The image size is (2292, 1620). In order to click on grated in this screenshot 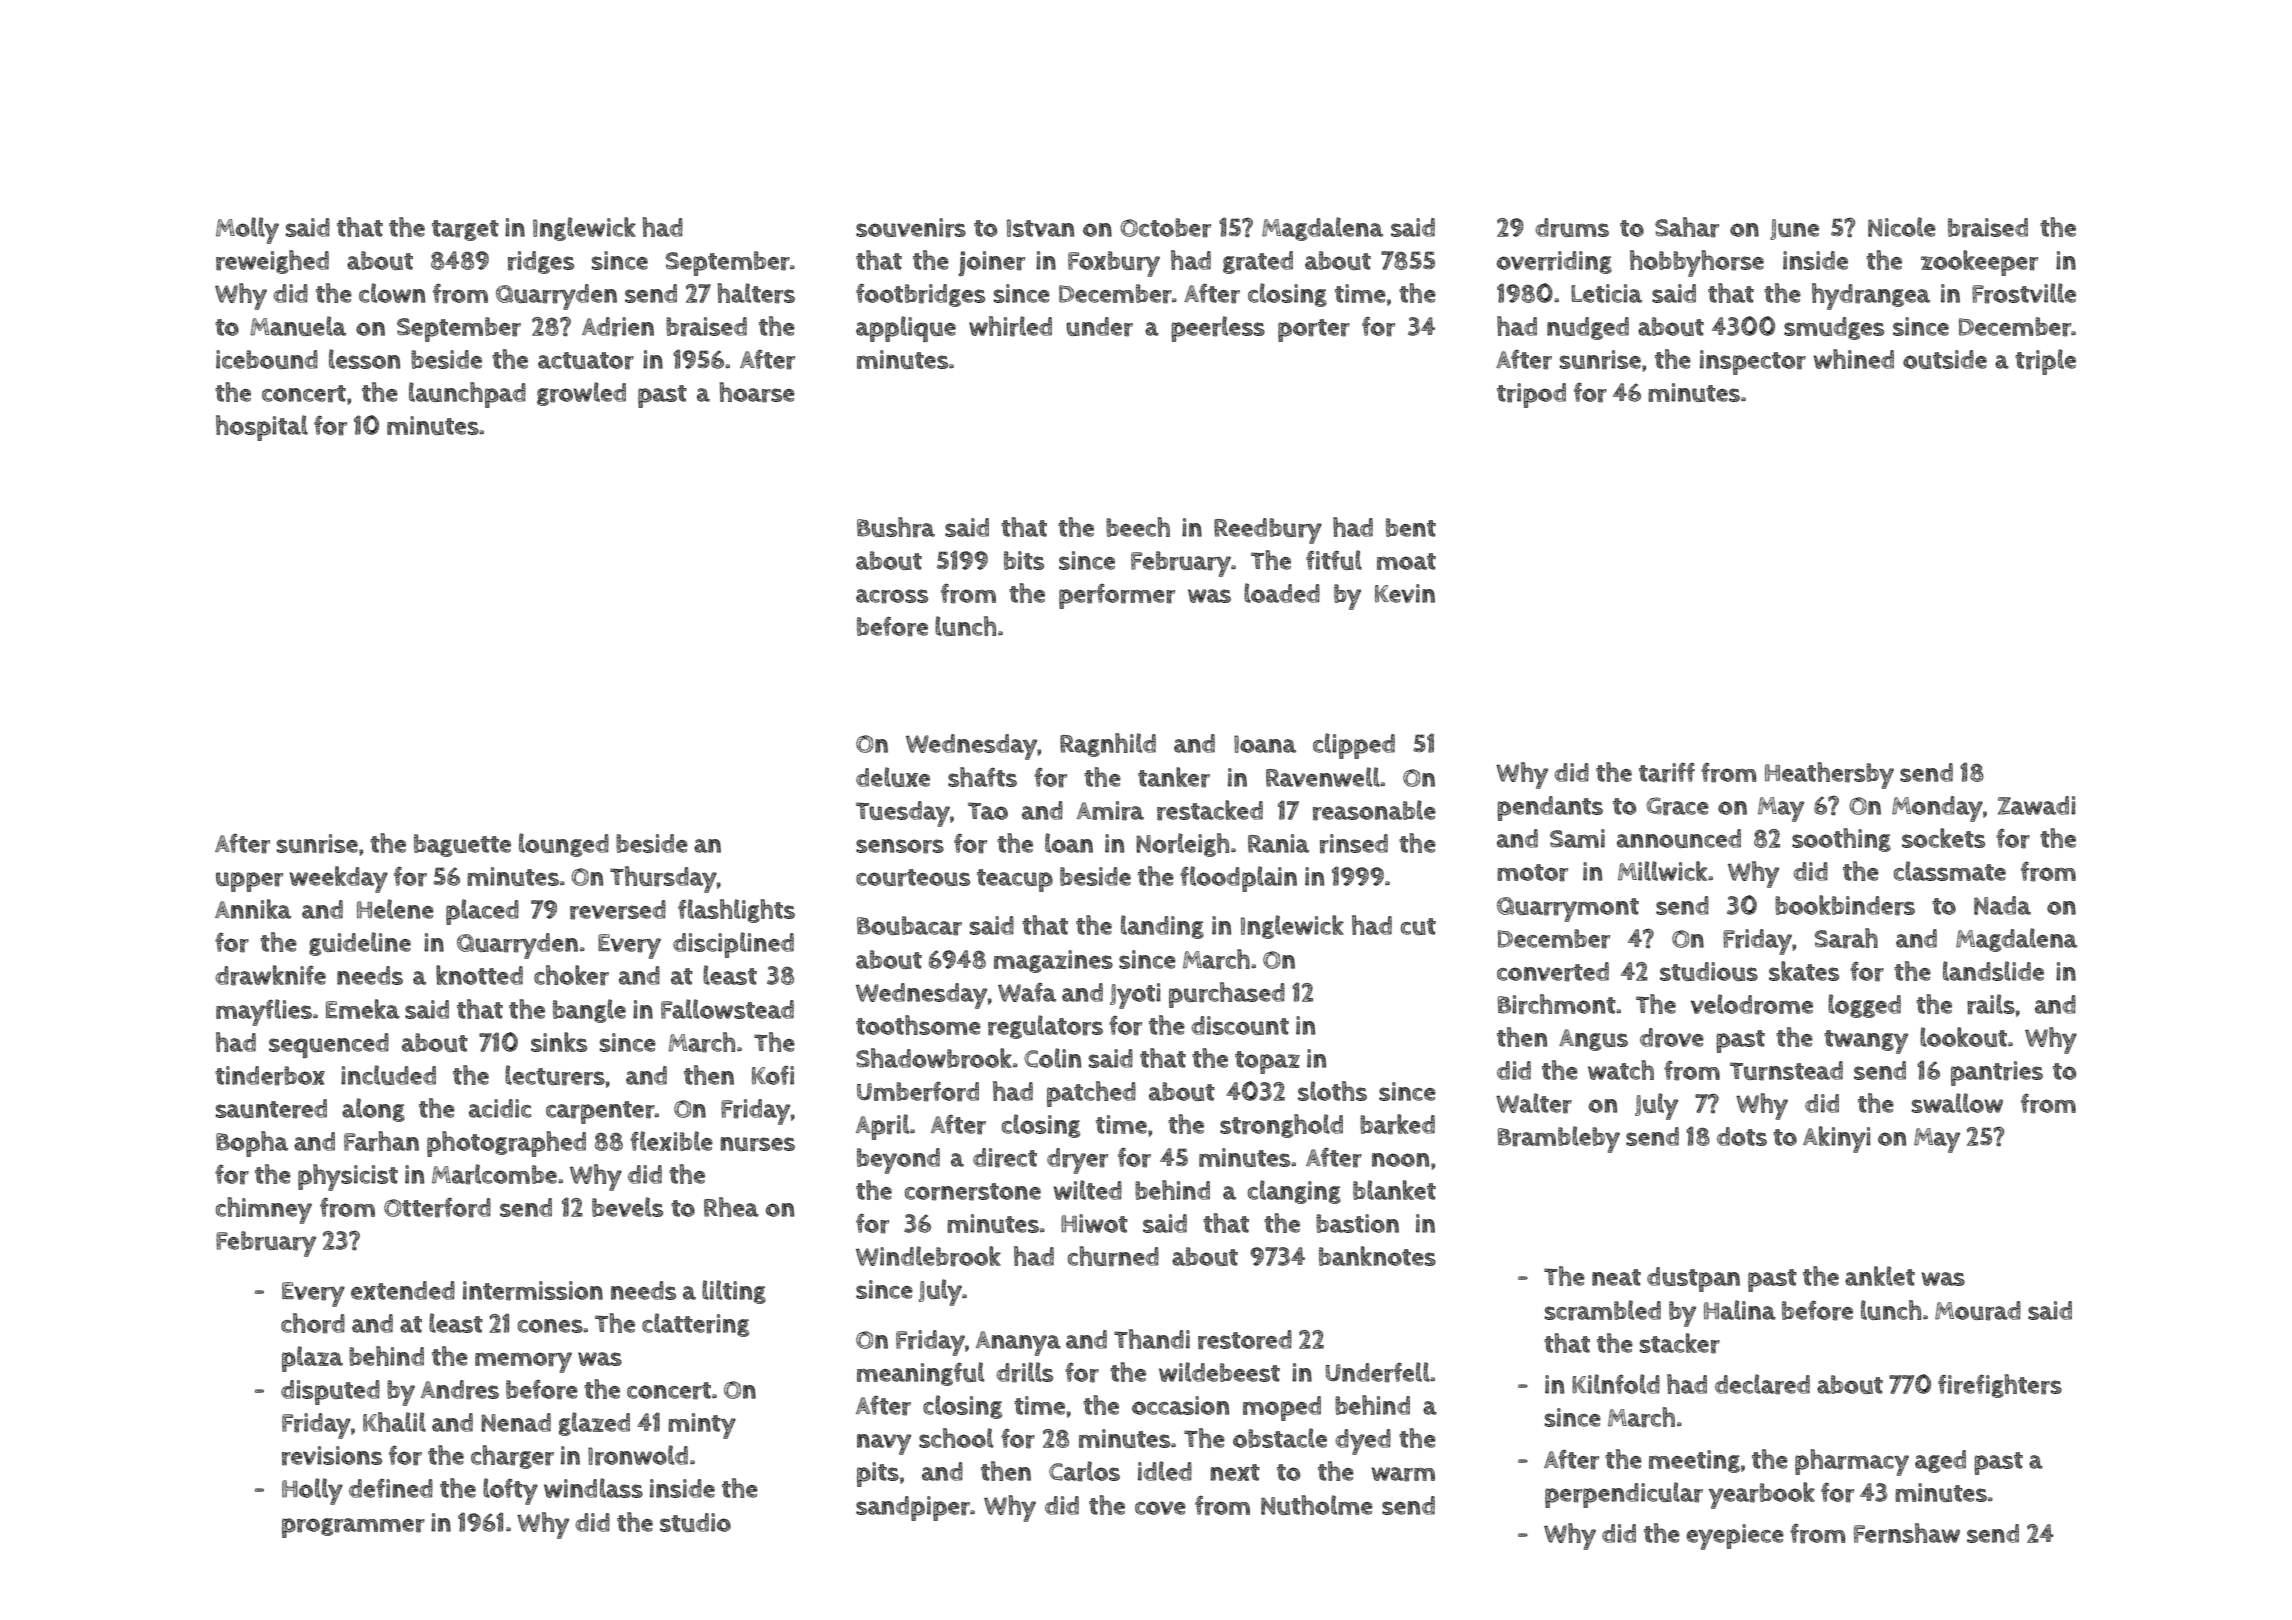, I will do `click(1258, 262)`.
